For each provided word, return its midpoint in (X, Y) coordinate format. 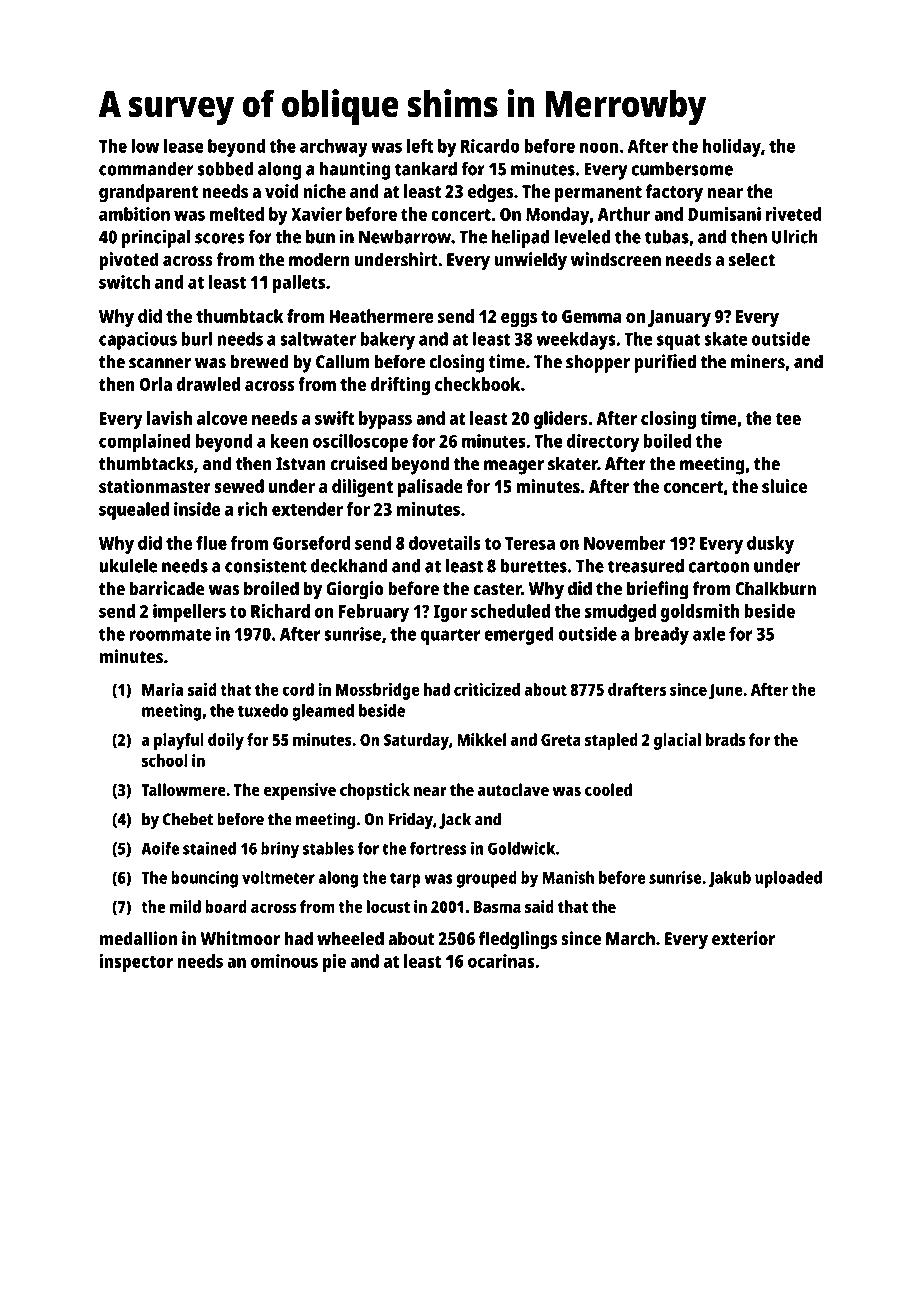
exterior (743, 938)
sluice (784, 486)
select (752, 259)
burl (196, 339)
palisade (430, 488)
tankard (426, 169)
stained (209, 848)
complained (145, 443)
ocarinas (501, 961)
